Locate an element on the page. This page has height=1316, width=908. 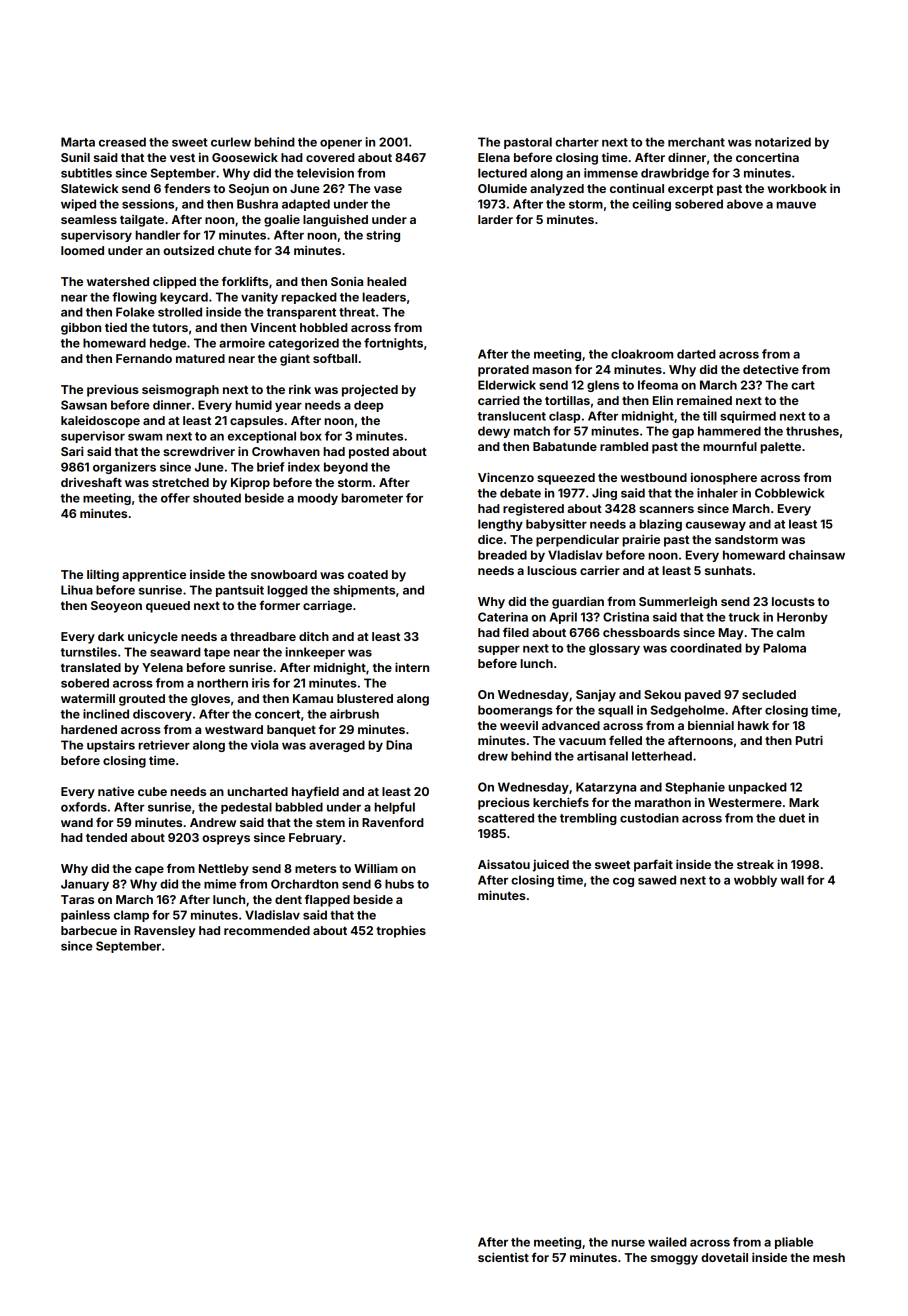
causeway is located at coordinates (716, 526).
